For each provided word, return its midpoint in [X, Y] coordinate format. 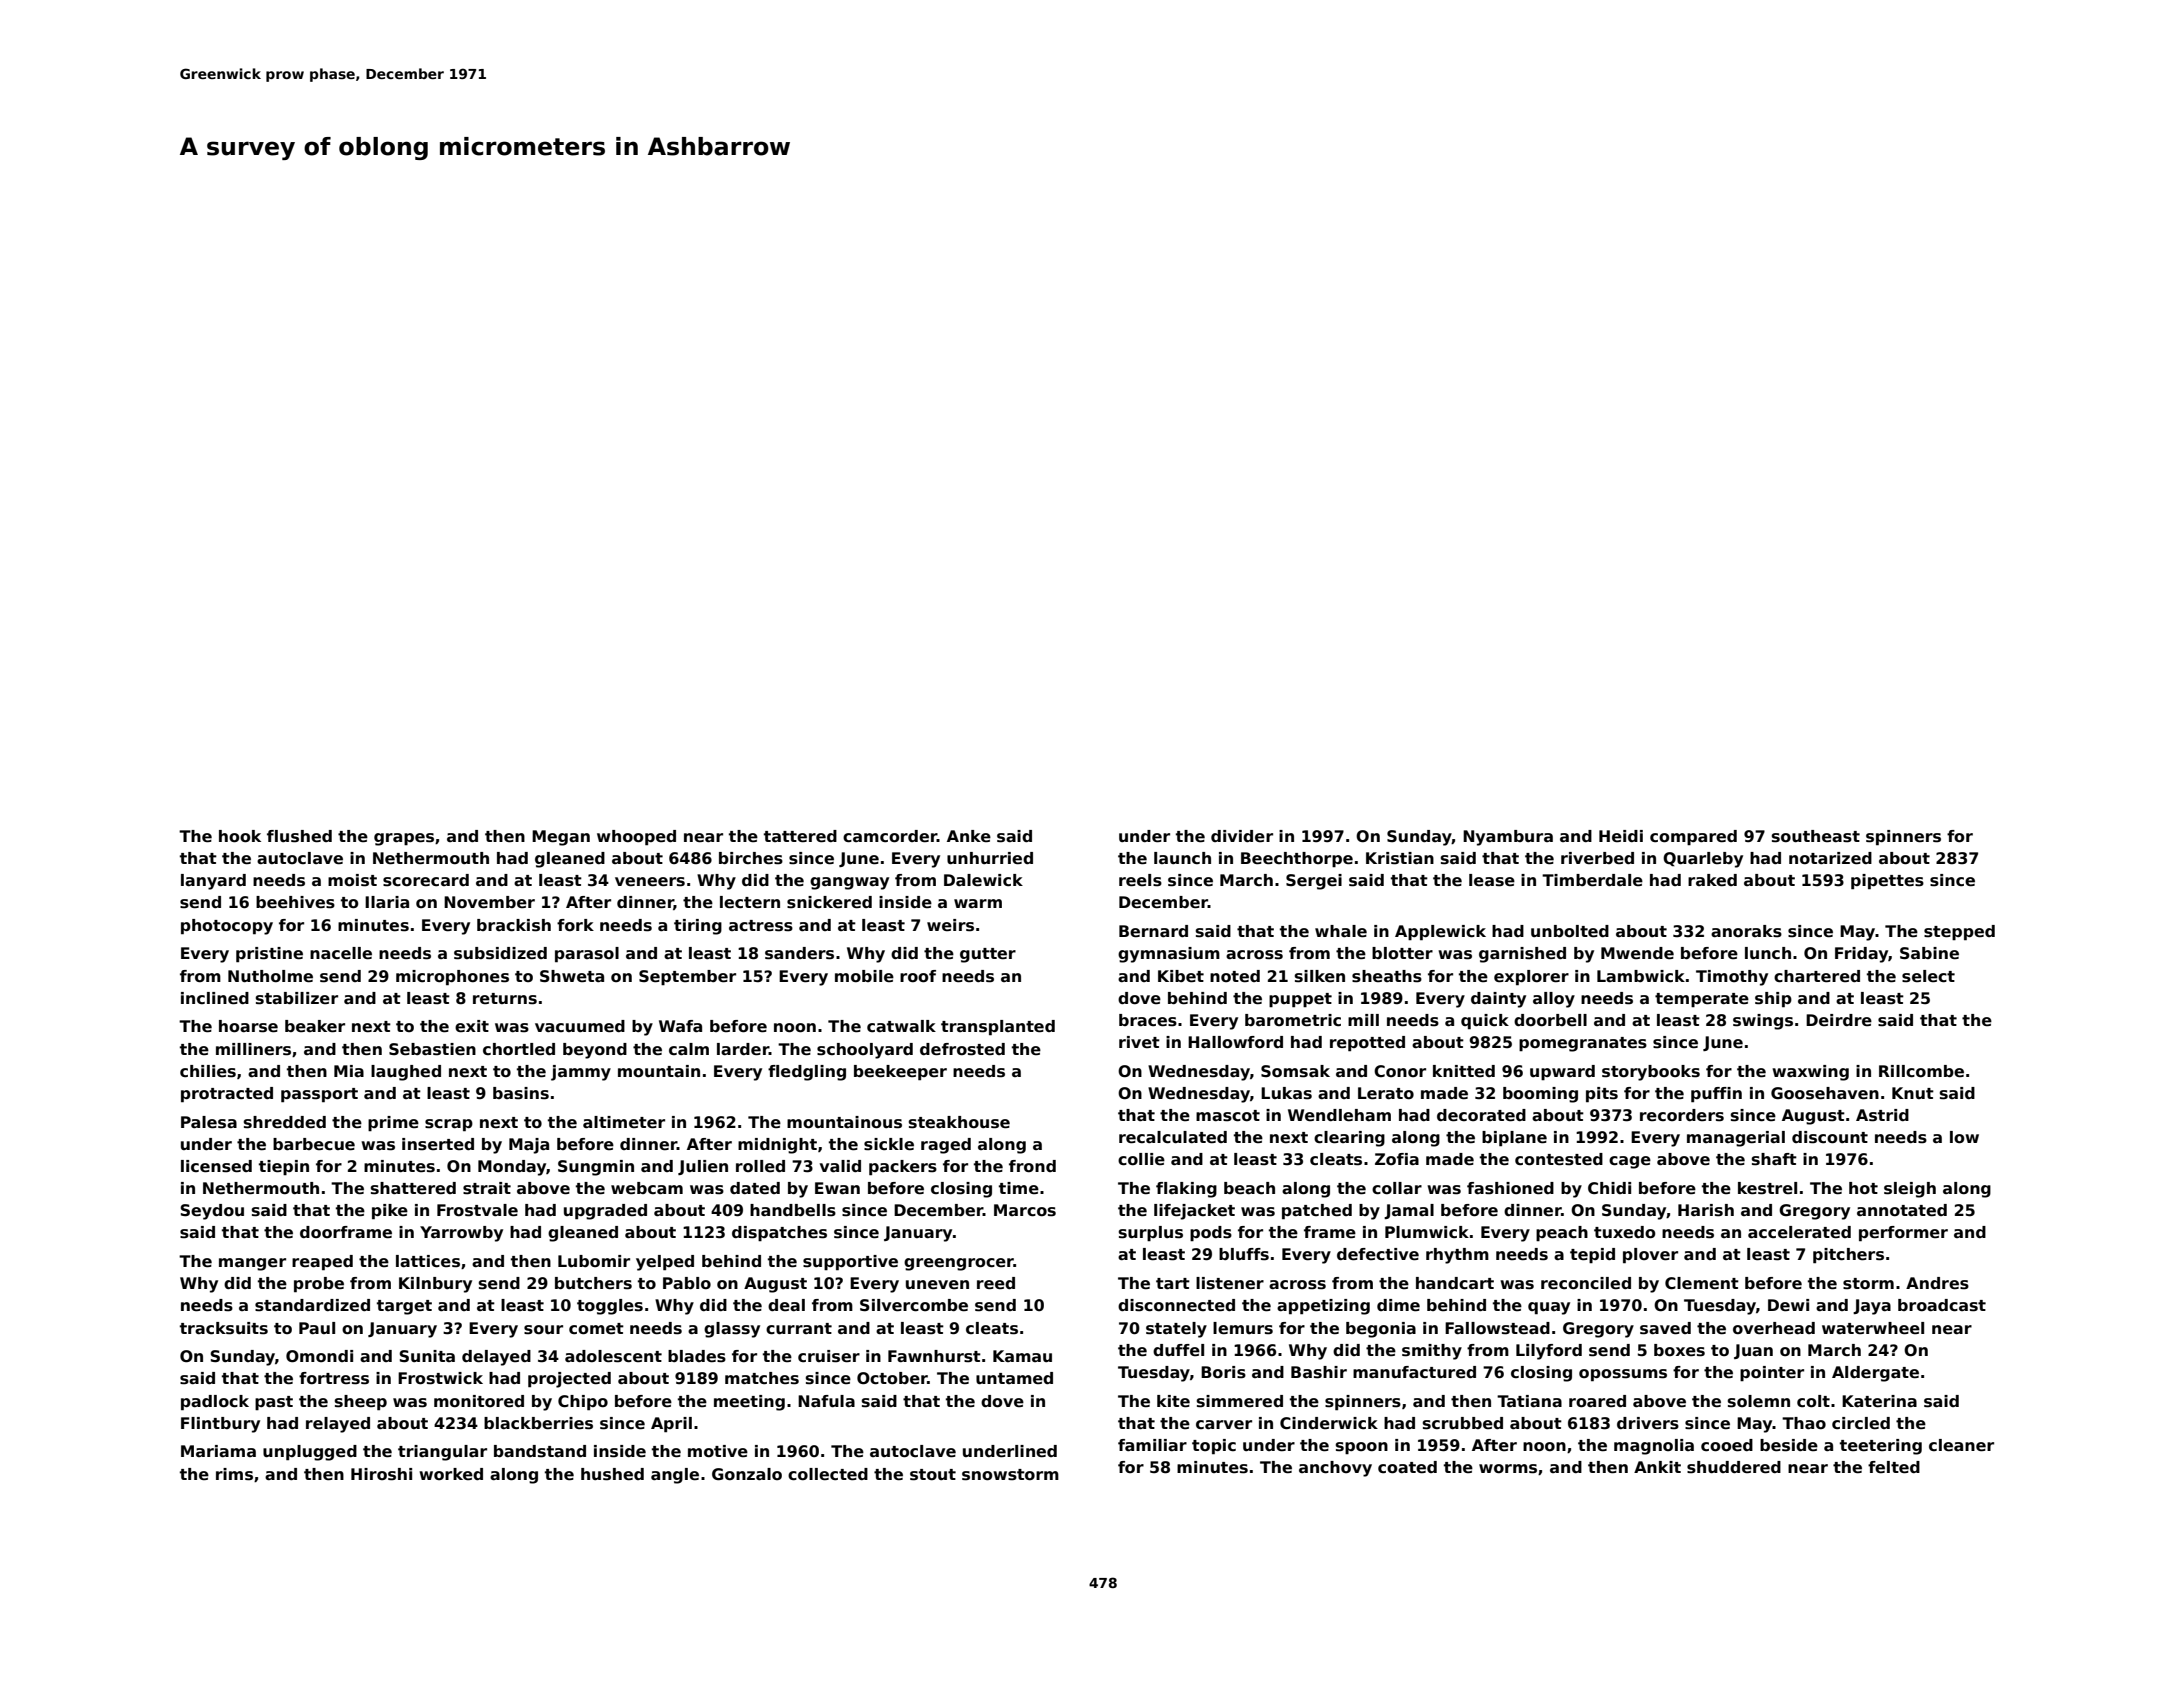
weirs [950, 925]
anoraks [1746, 931]
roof [918, 976]
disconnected [1176, 1305]
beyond [595, 1051]
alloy [1554, 1000]
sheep [361, 1403]
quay [1549, 1308]
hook [240, 836]
